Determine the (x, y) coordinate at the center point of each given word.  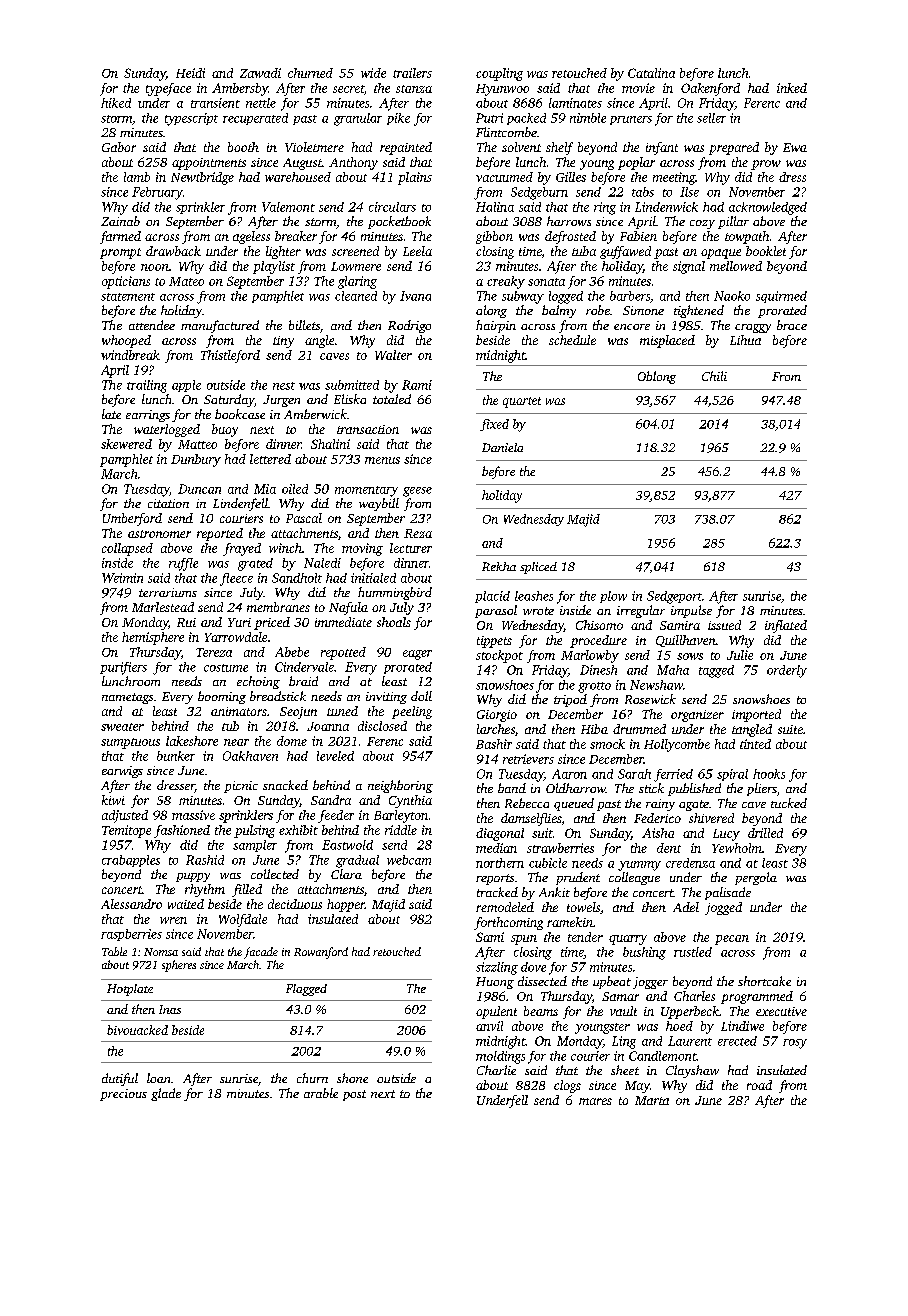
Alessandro (131, 904)
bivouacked (137, 1030)
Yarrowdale (236, 637)
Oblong (657, 377)
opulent (496, 1012)
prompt (120, 253)
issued (724, 625)
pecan (732, 940)
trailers (412, 73)
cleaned (356, 296)
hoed (679, 1026)
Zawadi (260, 73)
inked (792, 88)
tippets (494, 642)
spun (524, 940)
